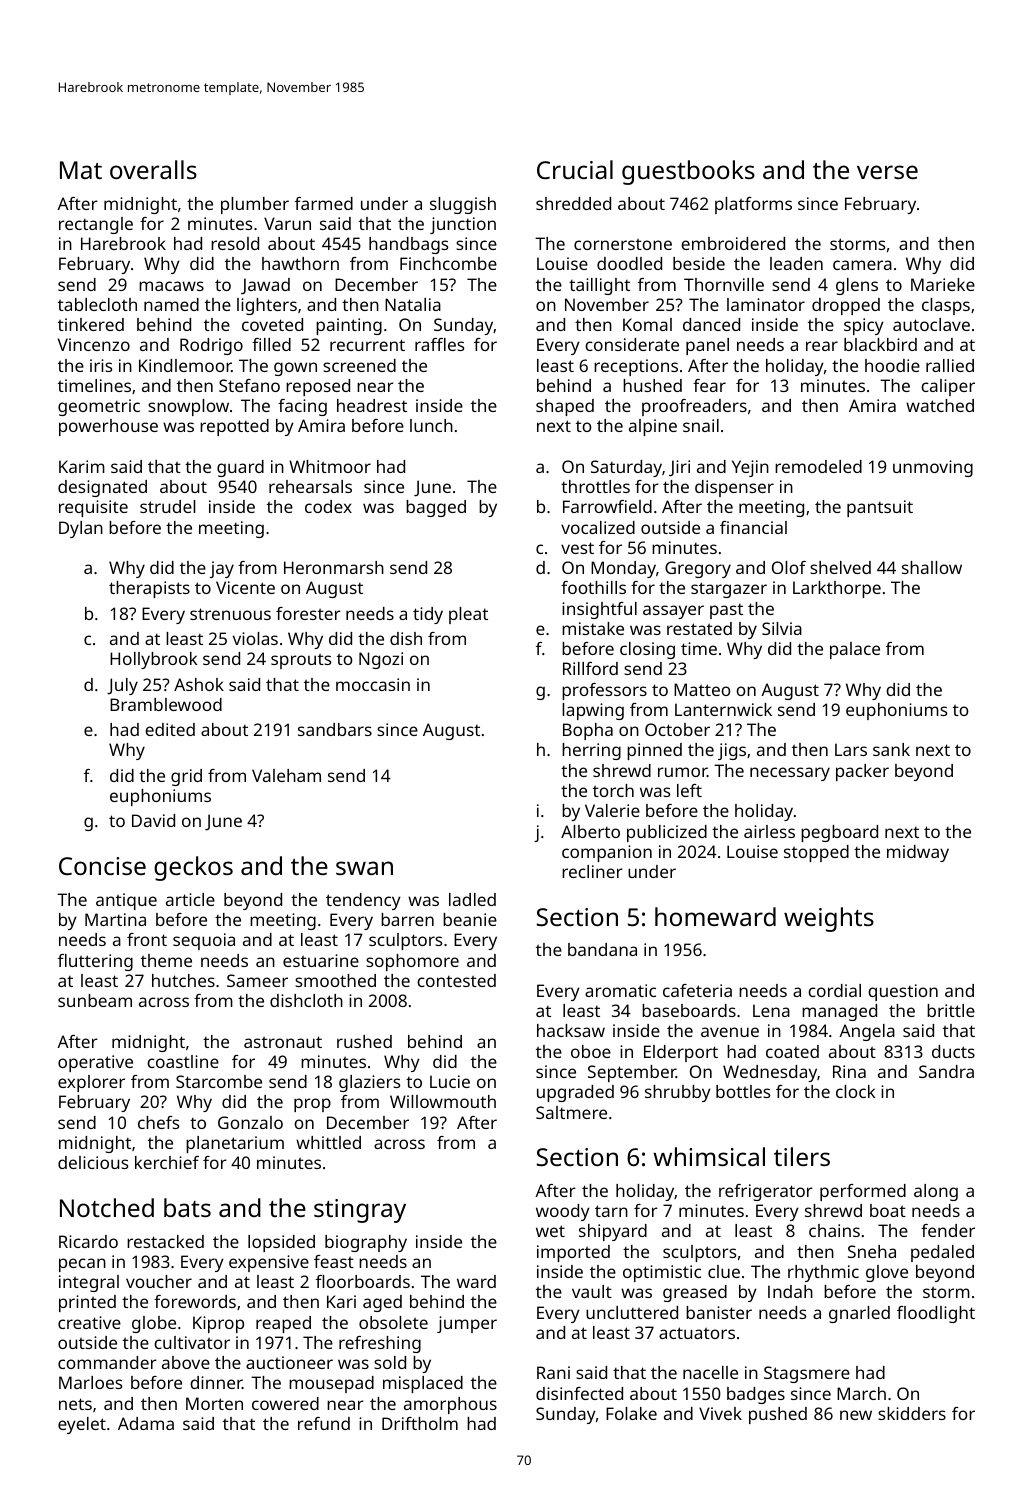 Image resolution: width=1033 pixels, height=1496 pixels. I want to click on David, so click(153, 820).
